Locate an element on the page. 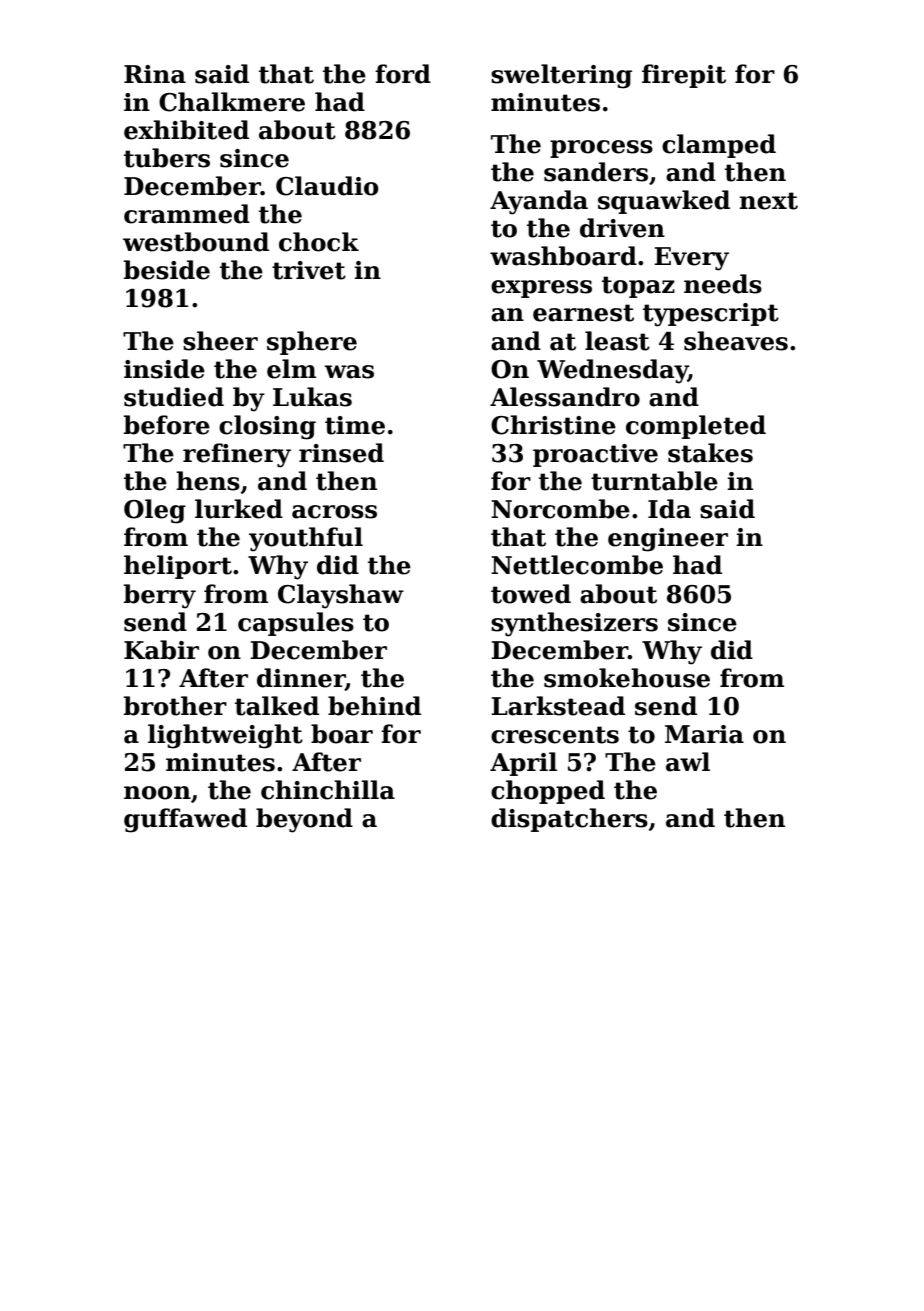 Image resolution: width=924 pixels, height=1311 pixels. capsules is located at coordinates (296, 624).
